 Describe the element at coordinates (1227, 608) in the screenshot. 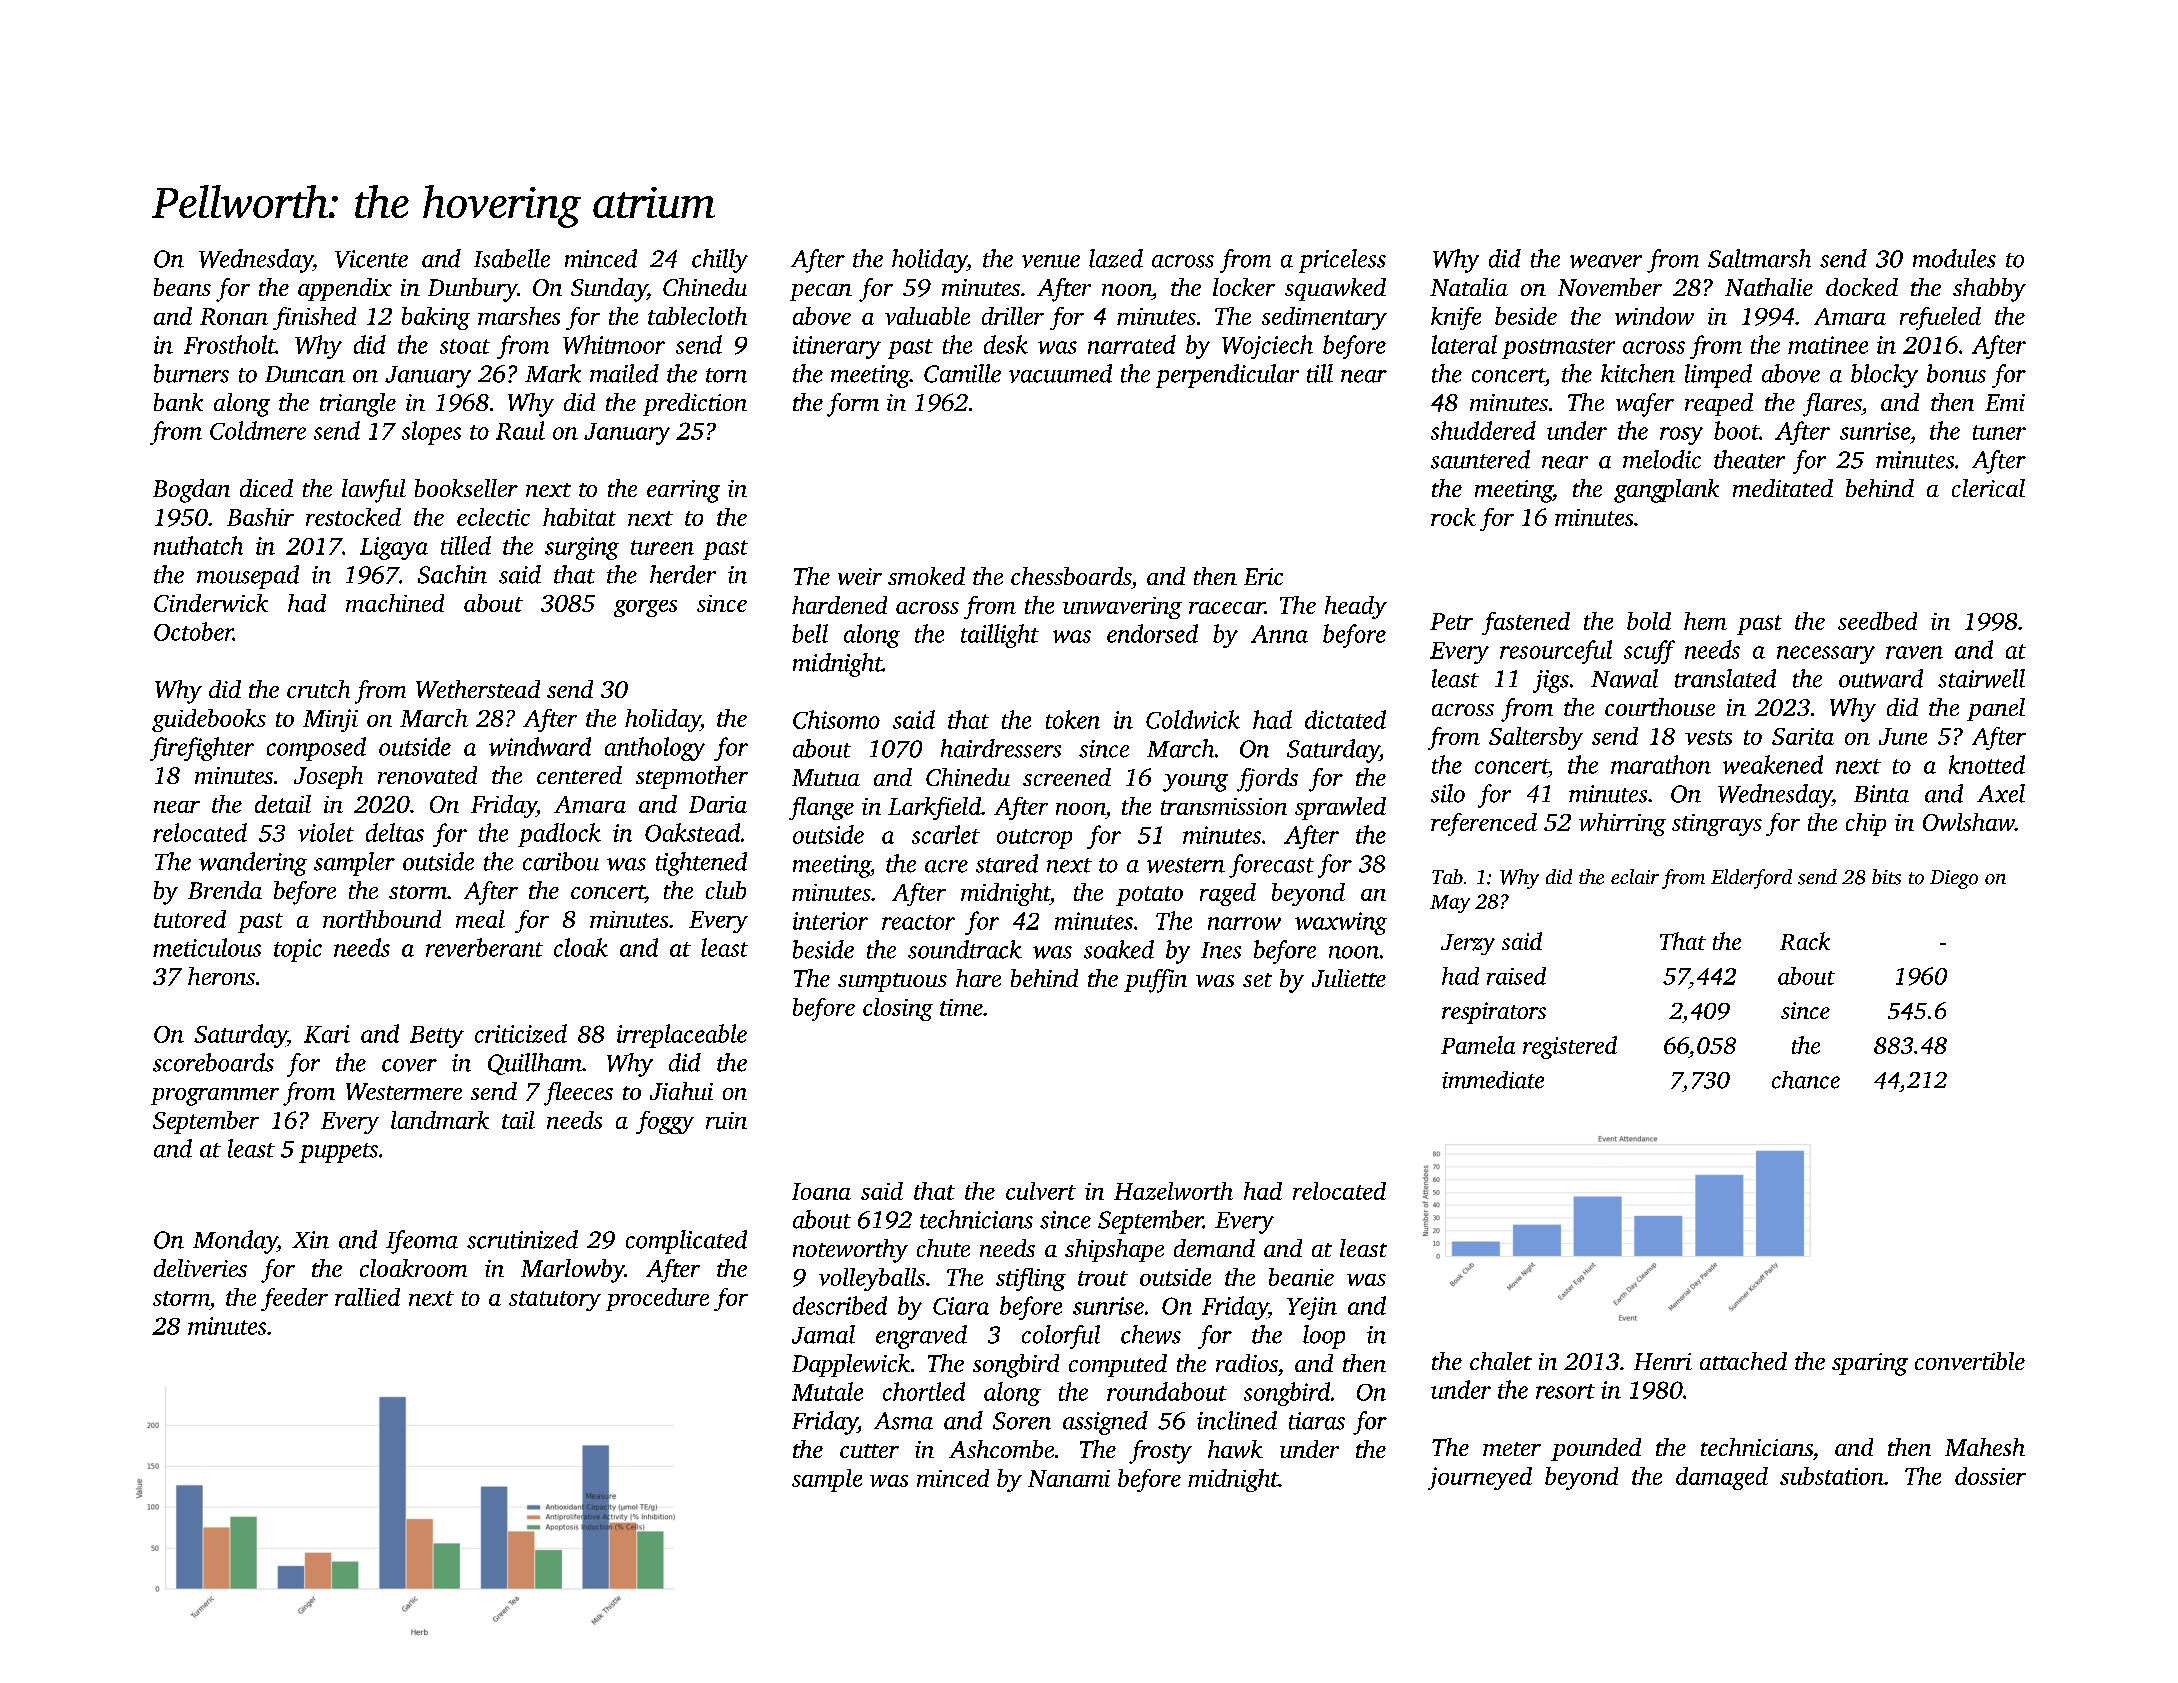

I see `racecar` at that location.
